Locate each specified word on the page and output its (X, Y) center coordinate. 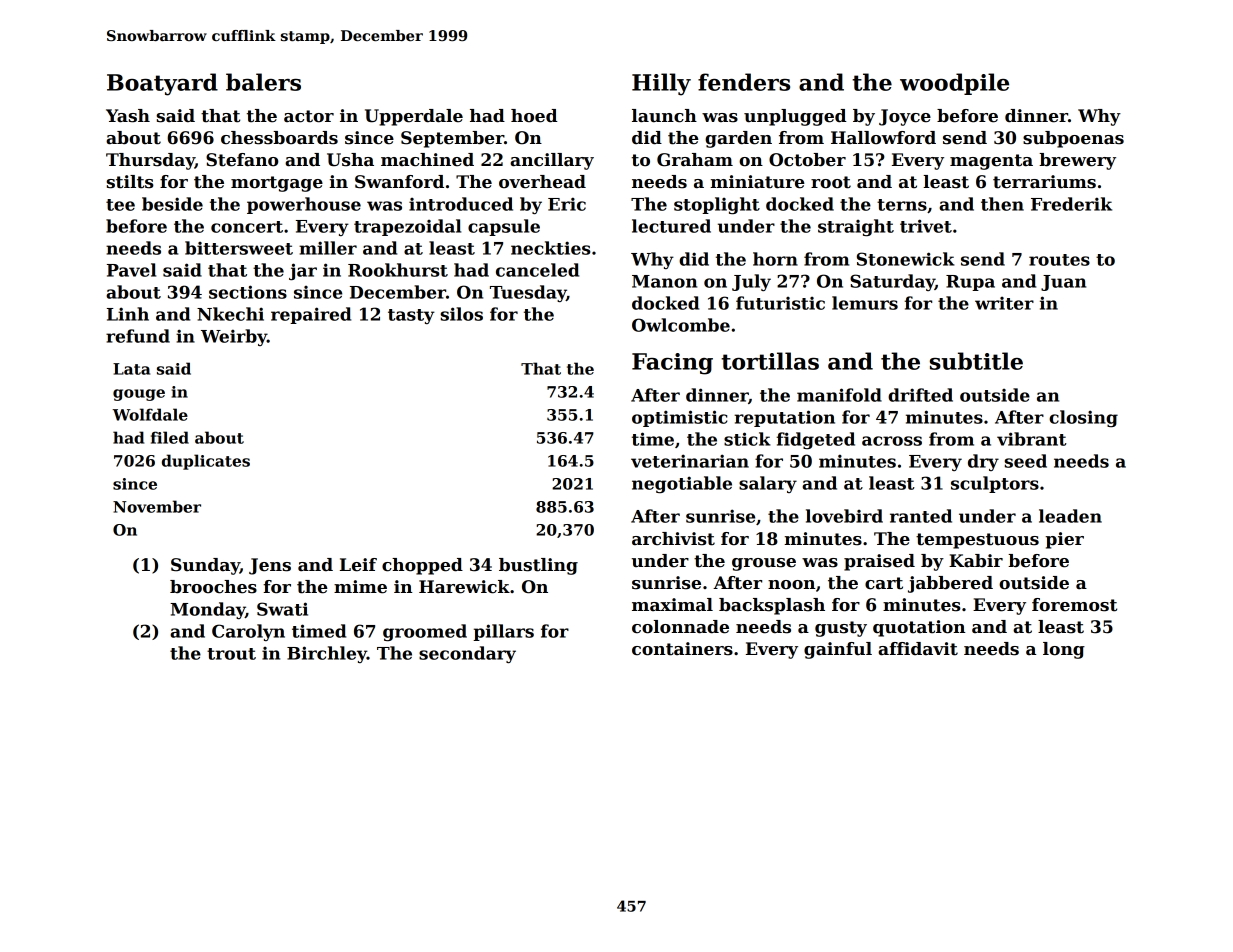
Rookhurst (398, 270)
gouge (139, 395)
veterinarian (690, 461)
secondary (467, 654)
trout (231, 654)
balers (263, 82)
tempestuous (977, 541)
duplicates (206, 462)
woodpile (954, 84)
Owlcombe (681, 325)
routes (1059, 260)
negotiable (682, 484)
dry (983, 462)
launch (664, 116)
